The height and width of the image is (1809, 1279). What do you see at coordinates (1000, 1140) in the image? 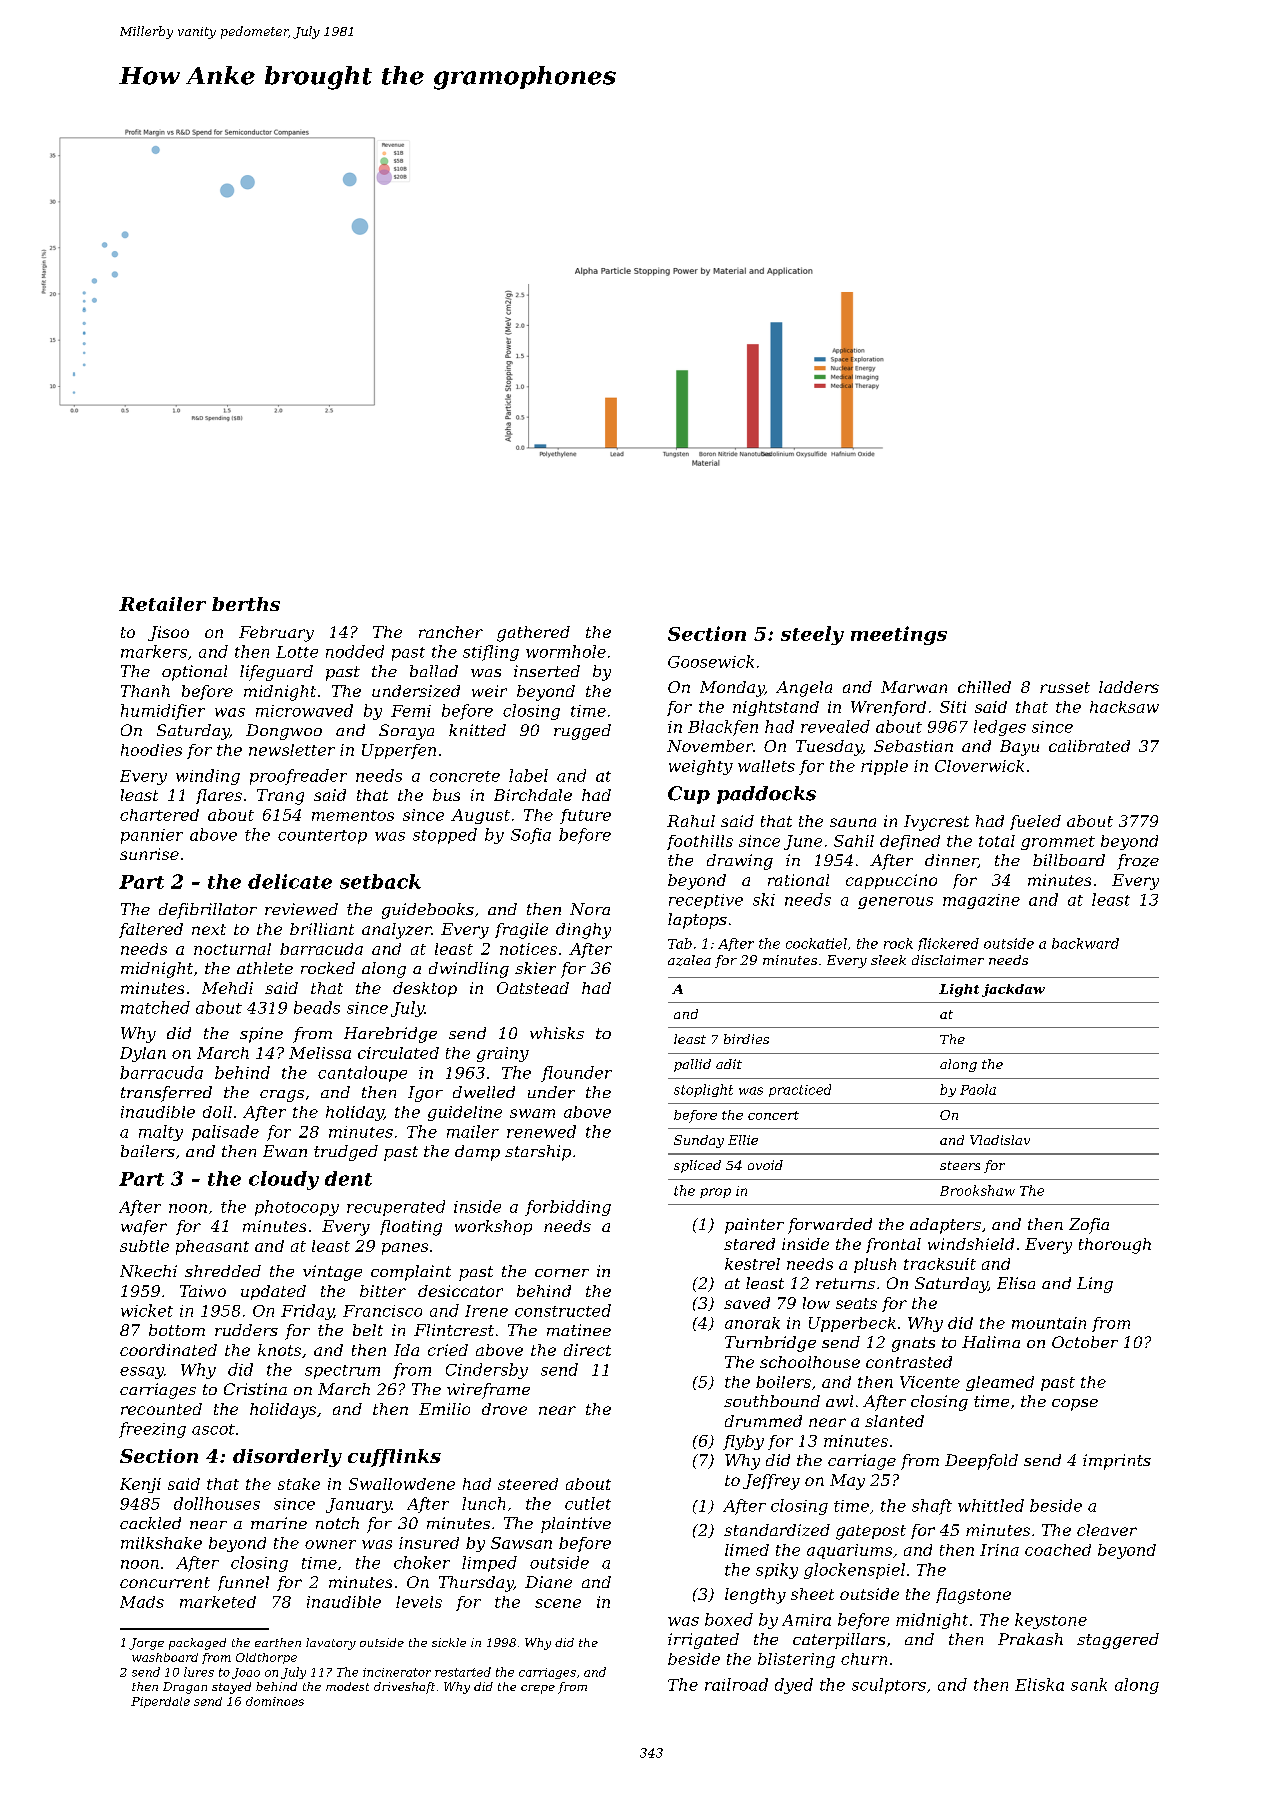
I see `Vladislav` at bounding box center [1000, 1140].
